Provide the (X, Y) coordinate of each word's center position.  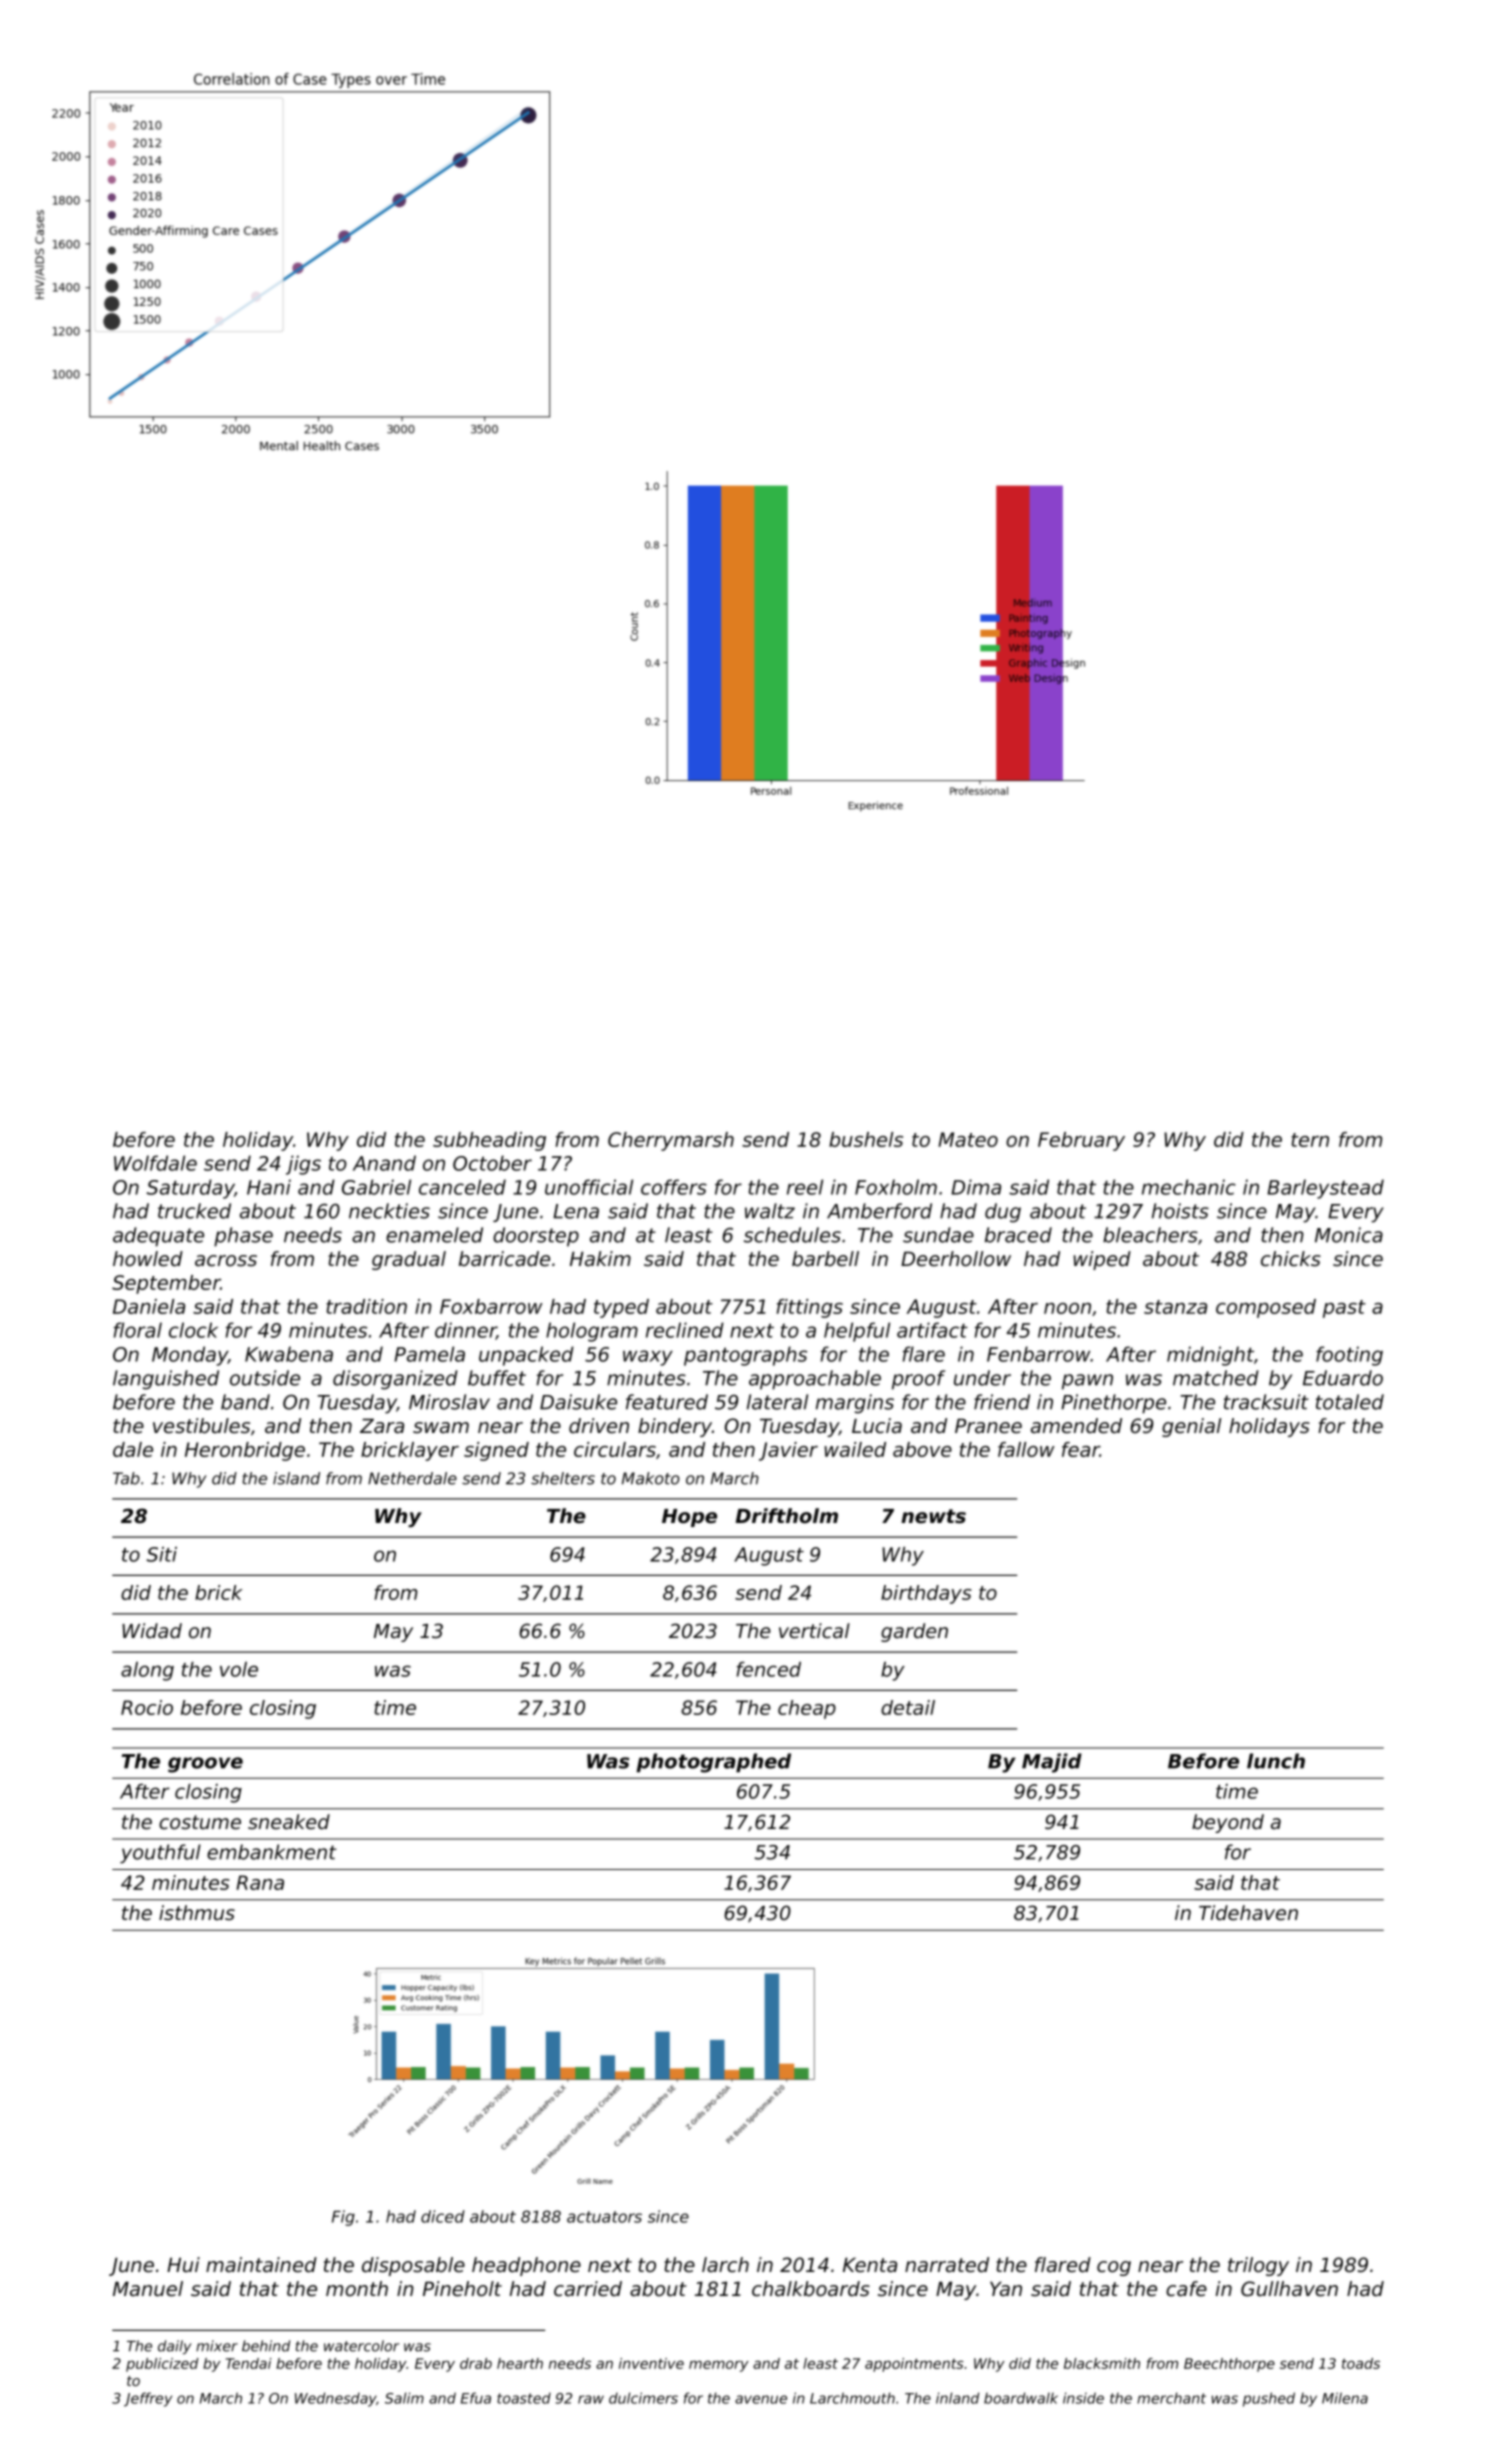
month (357, 2289)
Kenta (870, 2265)
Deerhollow (956, 1259)
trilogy (1258, 2266)
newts (933, 1516)
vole (239, 1669)
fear (1081, 1449)
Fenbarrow (1039, 1354)
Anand (384, 1163)
